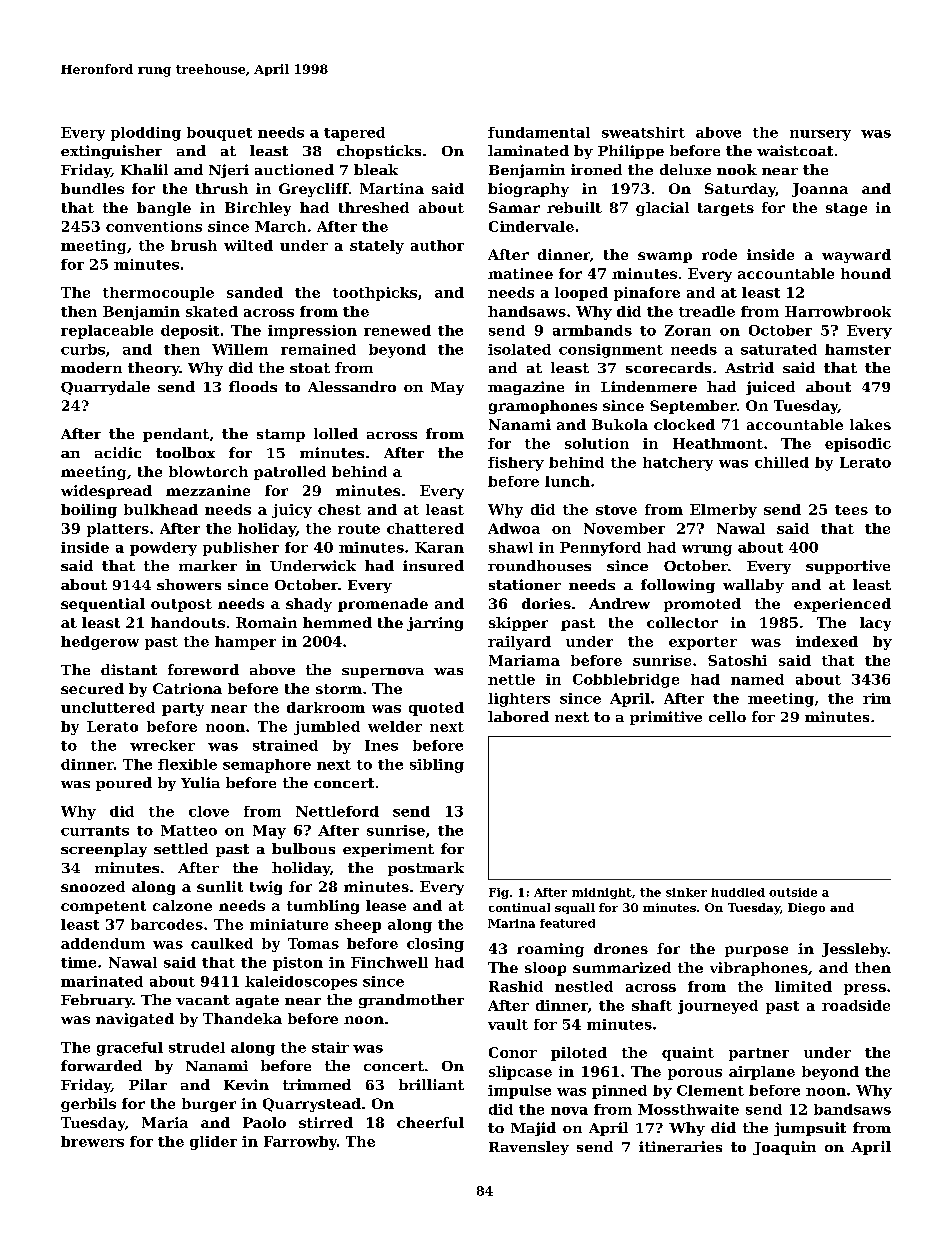 This screenshot has height=1233, width=952. Describe the element at coordinates (392, 188) in the screenshot. I see `Martina` at that location.
